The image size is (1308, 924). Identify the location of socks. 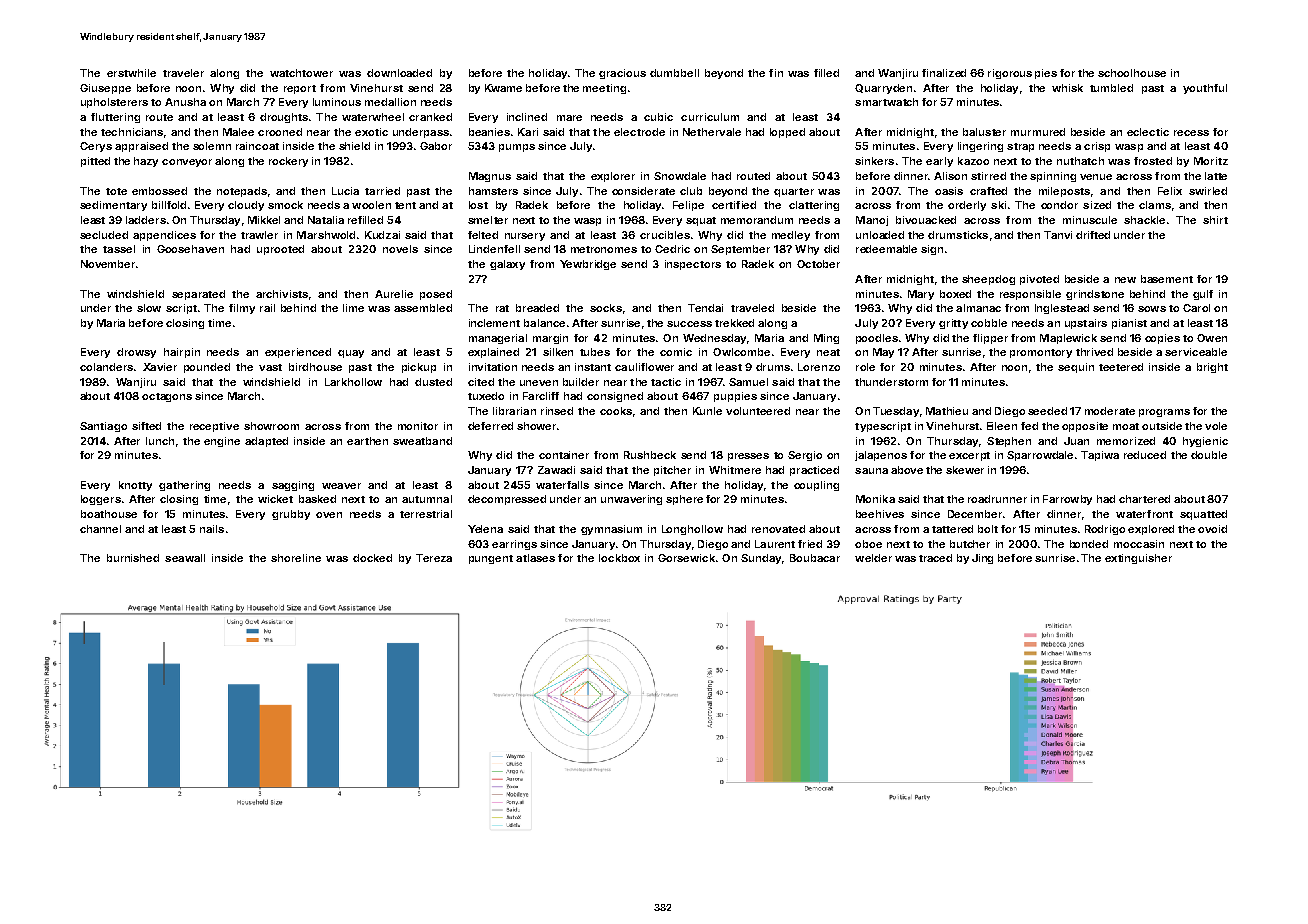
(606, 308).
